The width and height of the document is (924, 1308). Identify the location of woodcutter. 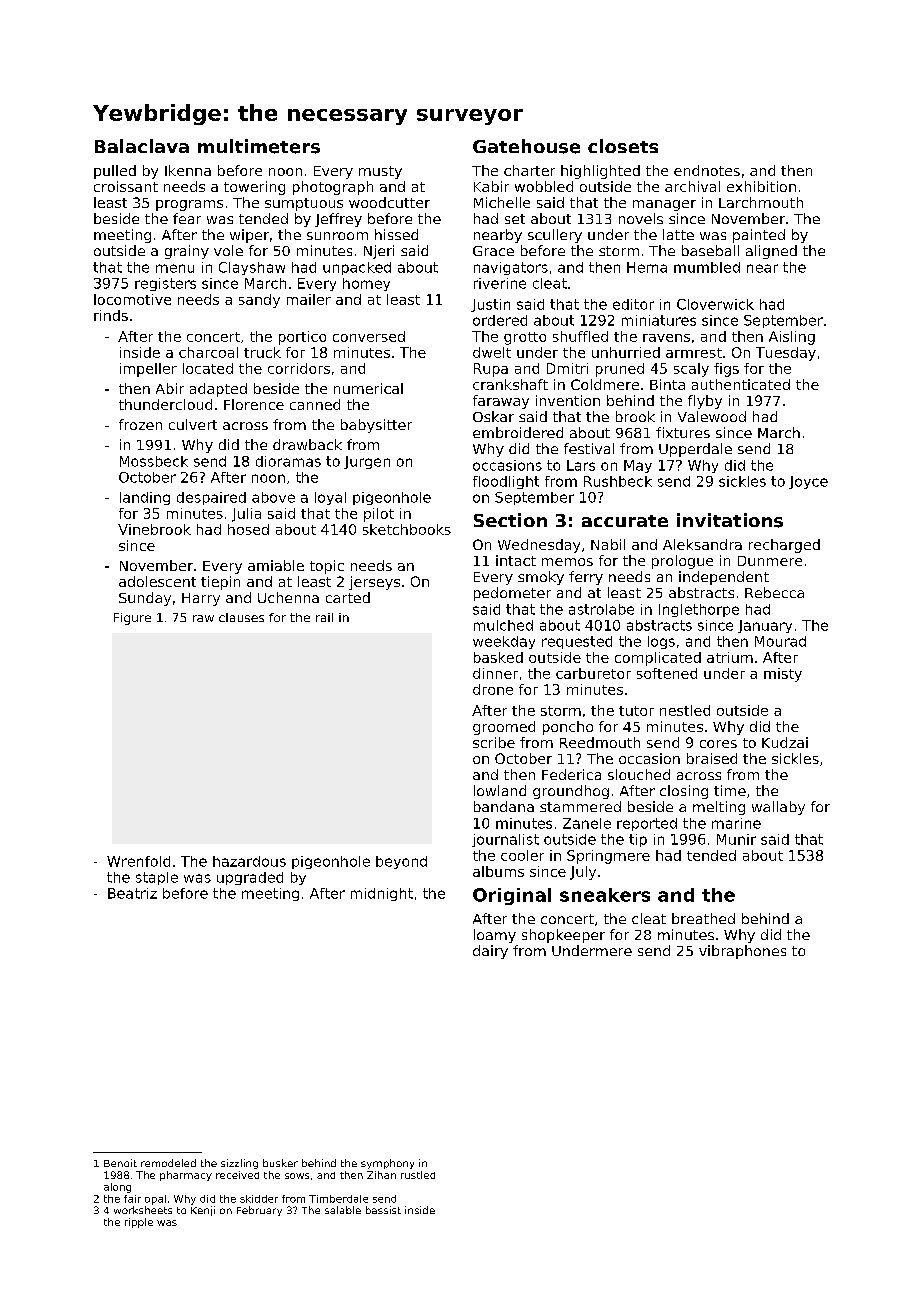
(389, 202).
